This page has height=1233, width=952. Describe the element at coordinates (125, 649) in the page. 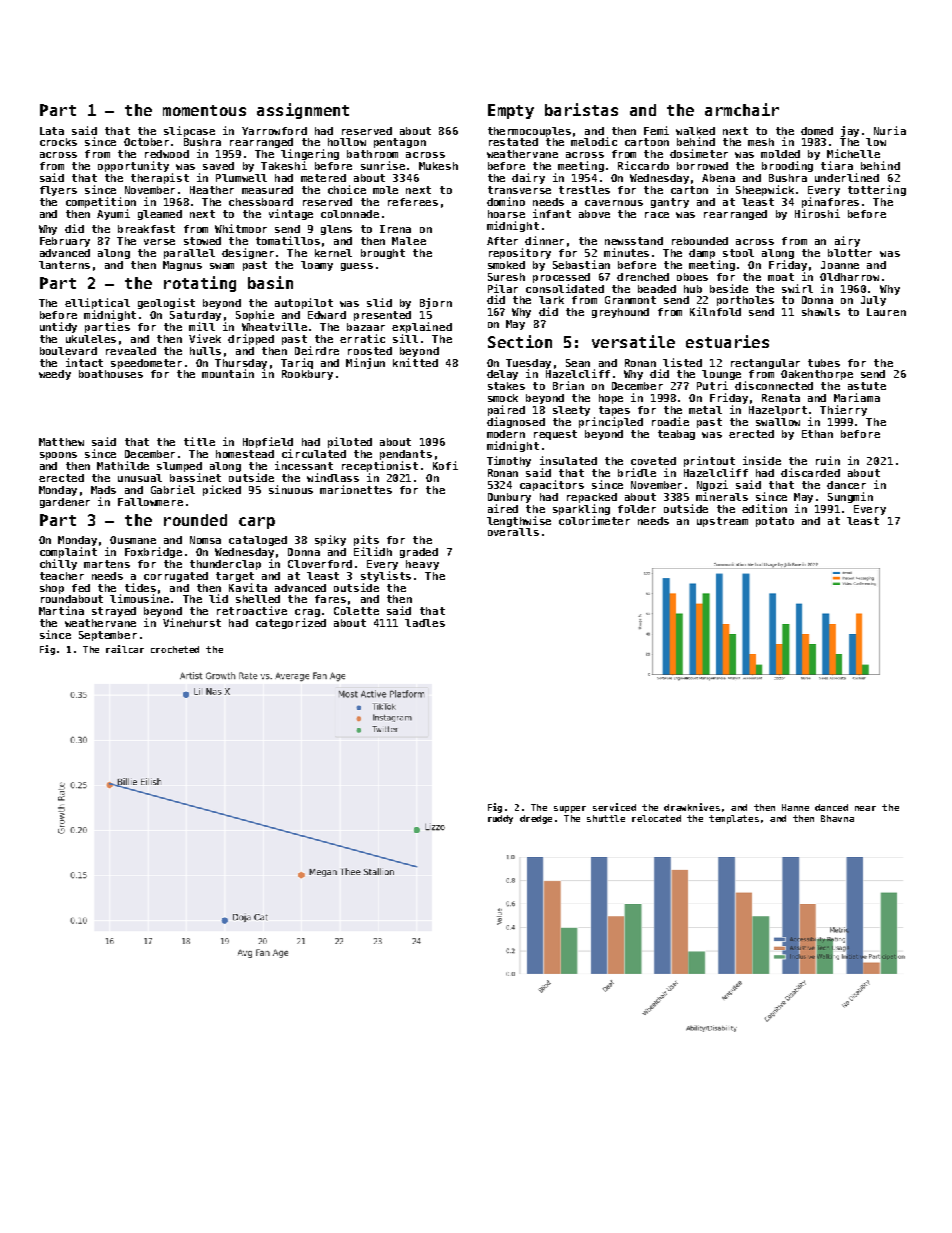

I see `railcar` at that location.
